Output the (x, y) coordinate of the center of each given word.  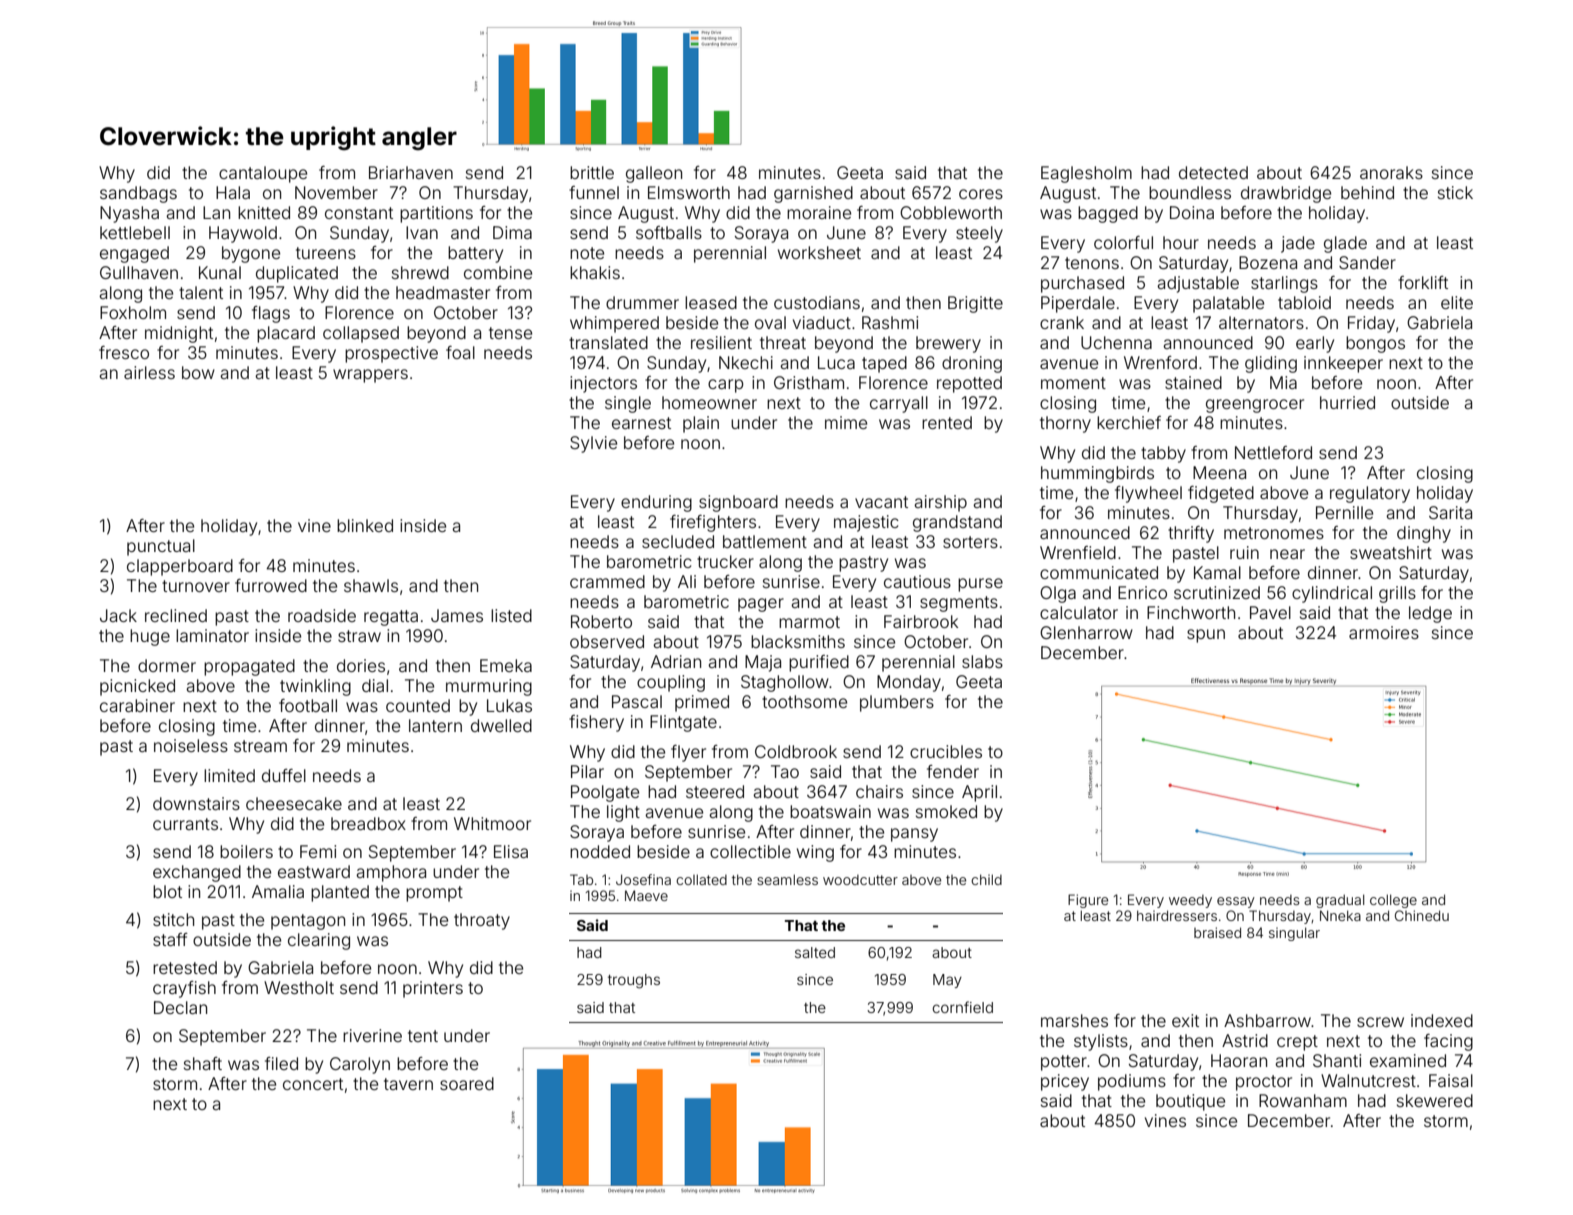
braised (1217, 932)
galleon (654, 174)
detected (1213, 172)
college (1393, 901)
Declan (180, 1007)
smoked (946, 811)
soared (467, 1083)
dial (375, 685)
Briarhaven (411, 172)
